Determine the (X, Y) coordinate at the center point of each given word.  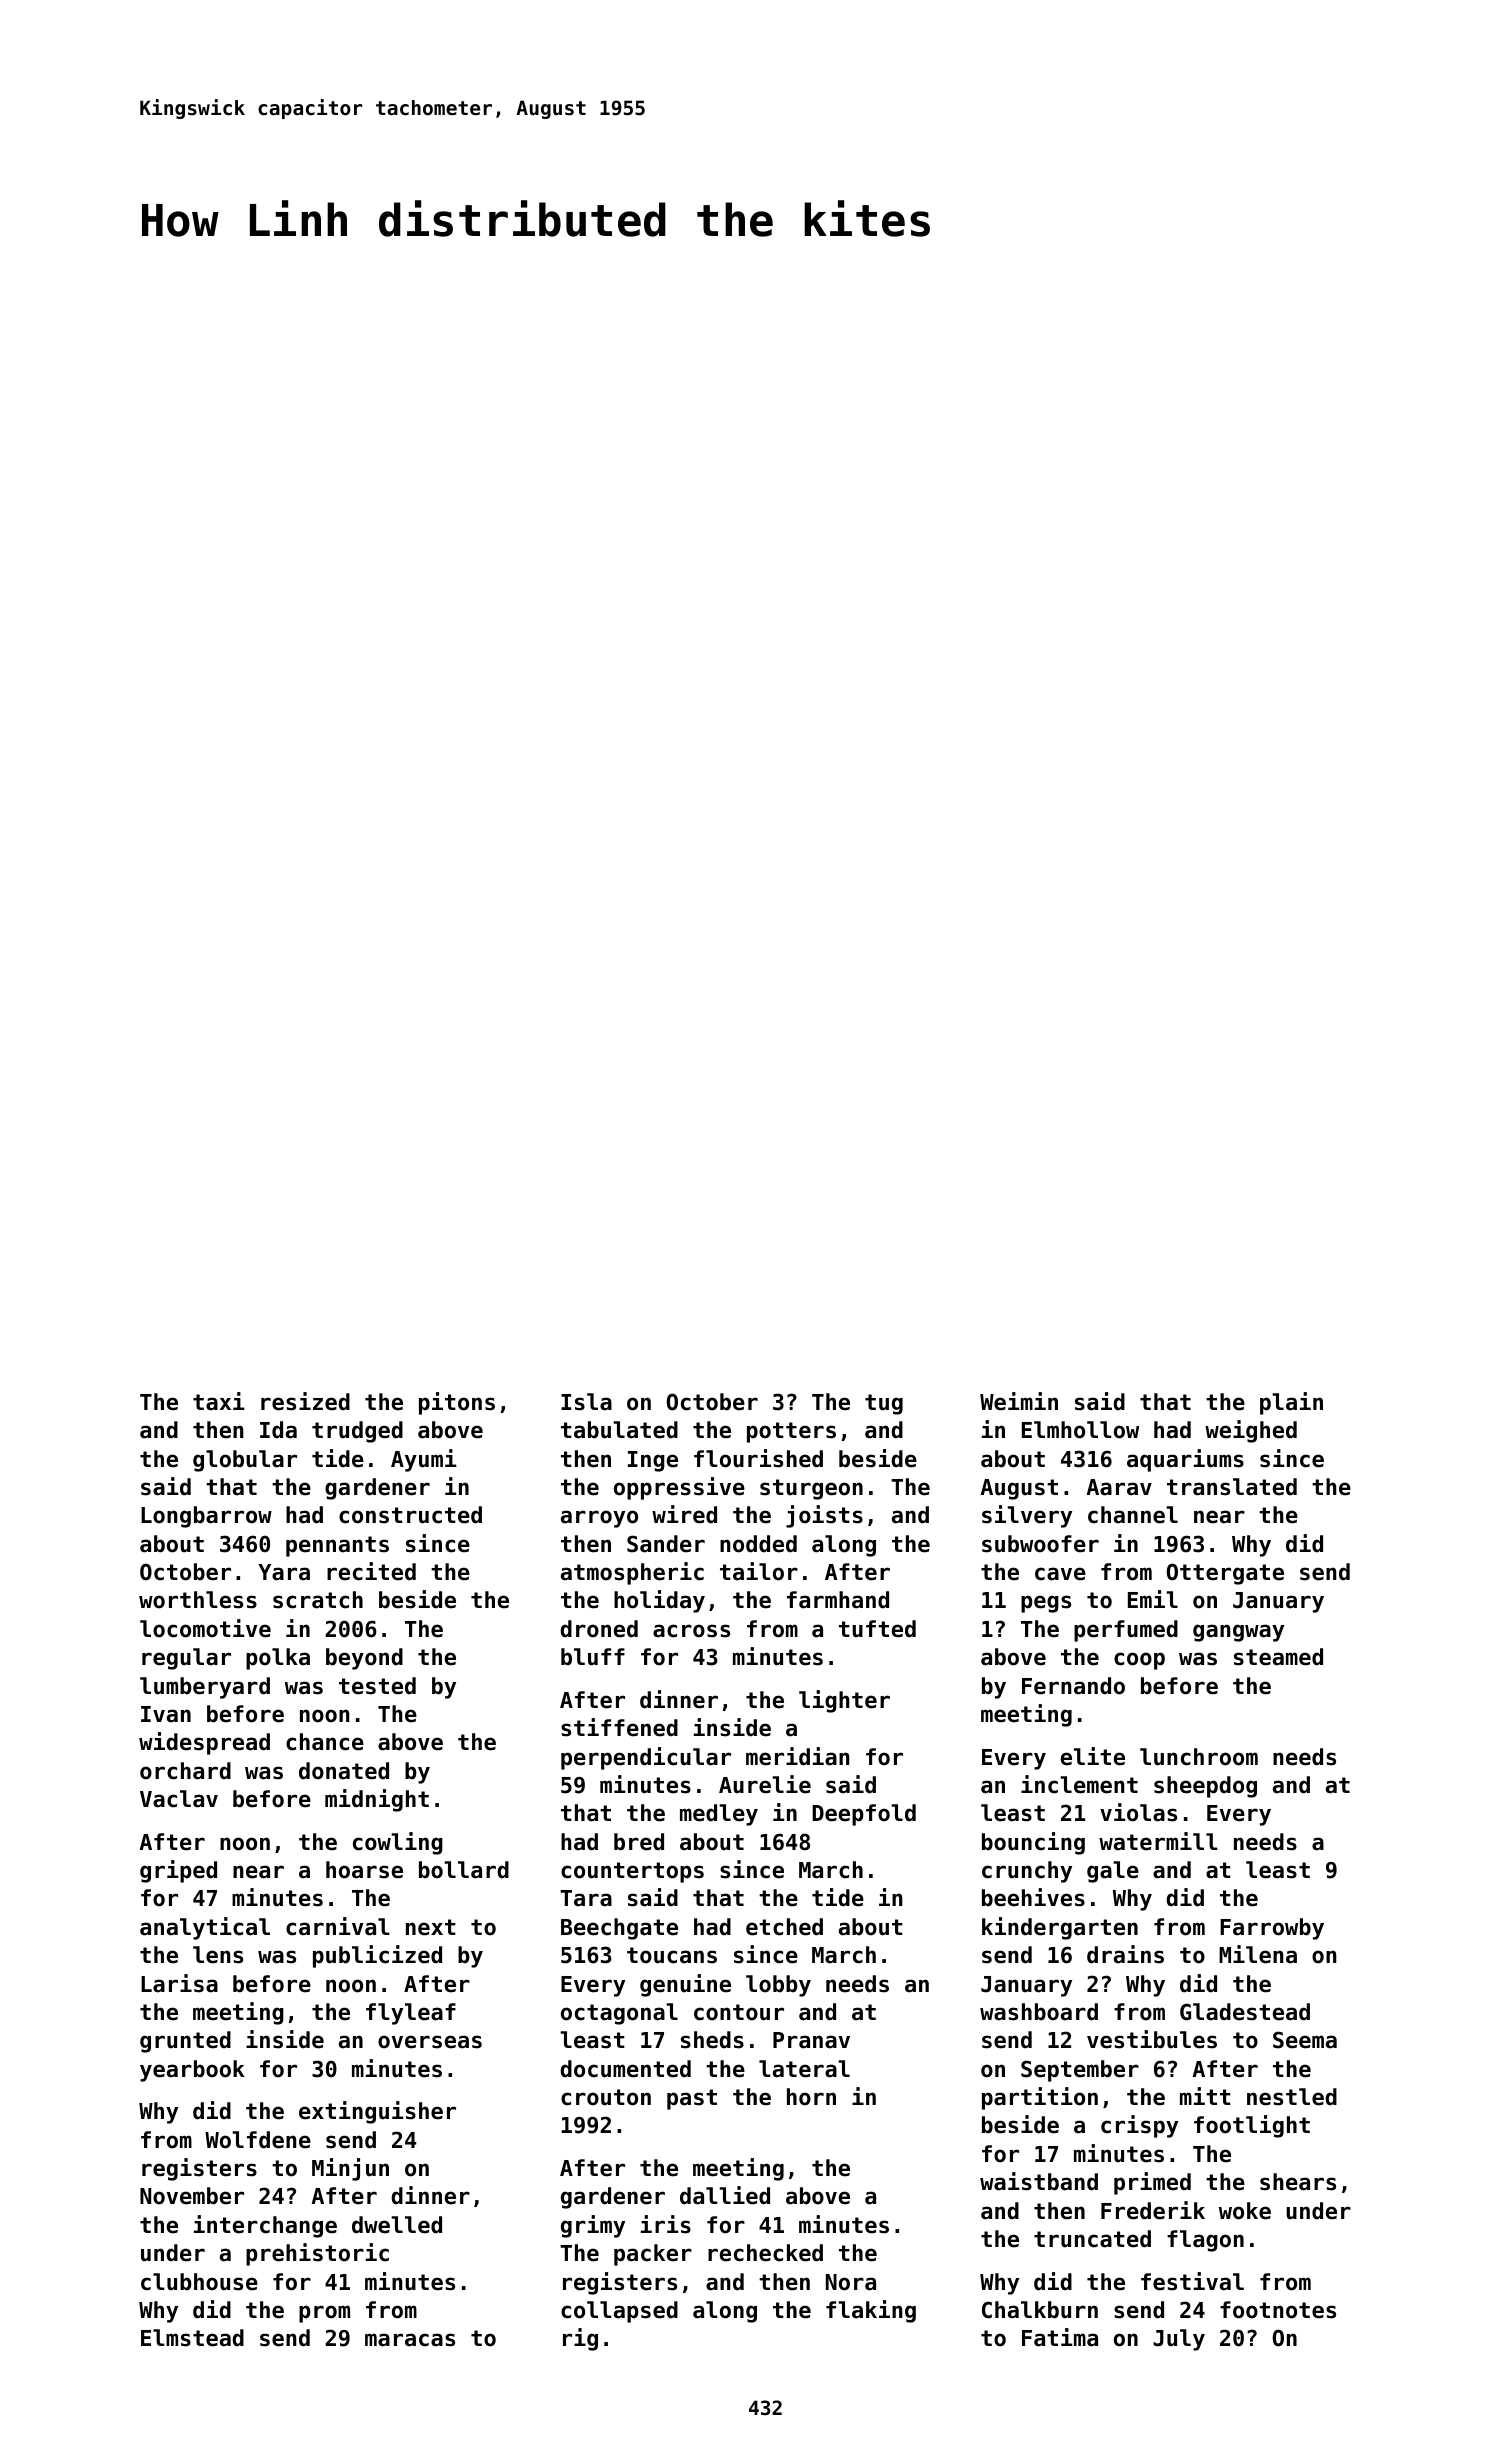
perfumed (1126, 1631)
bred (639, 1842)
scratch (318, 1600)
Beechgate (619, 1929)
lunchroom (1199, 1757)
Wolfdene (258, 2140)
